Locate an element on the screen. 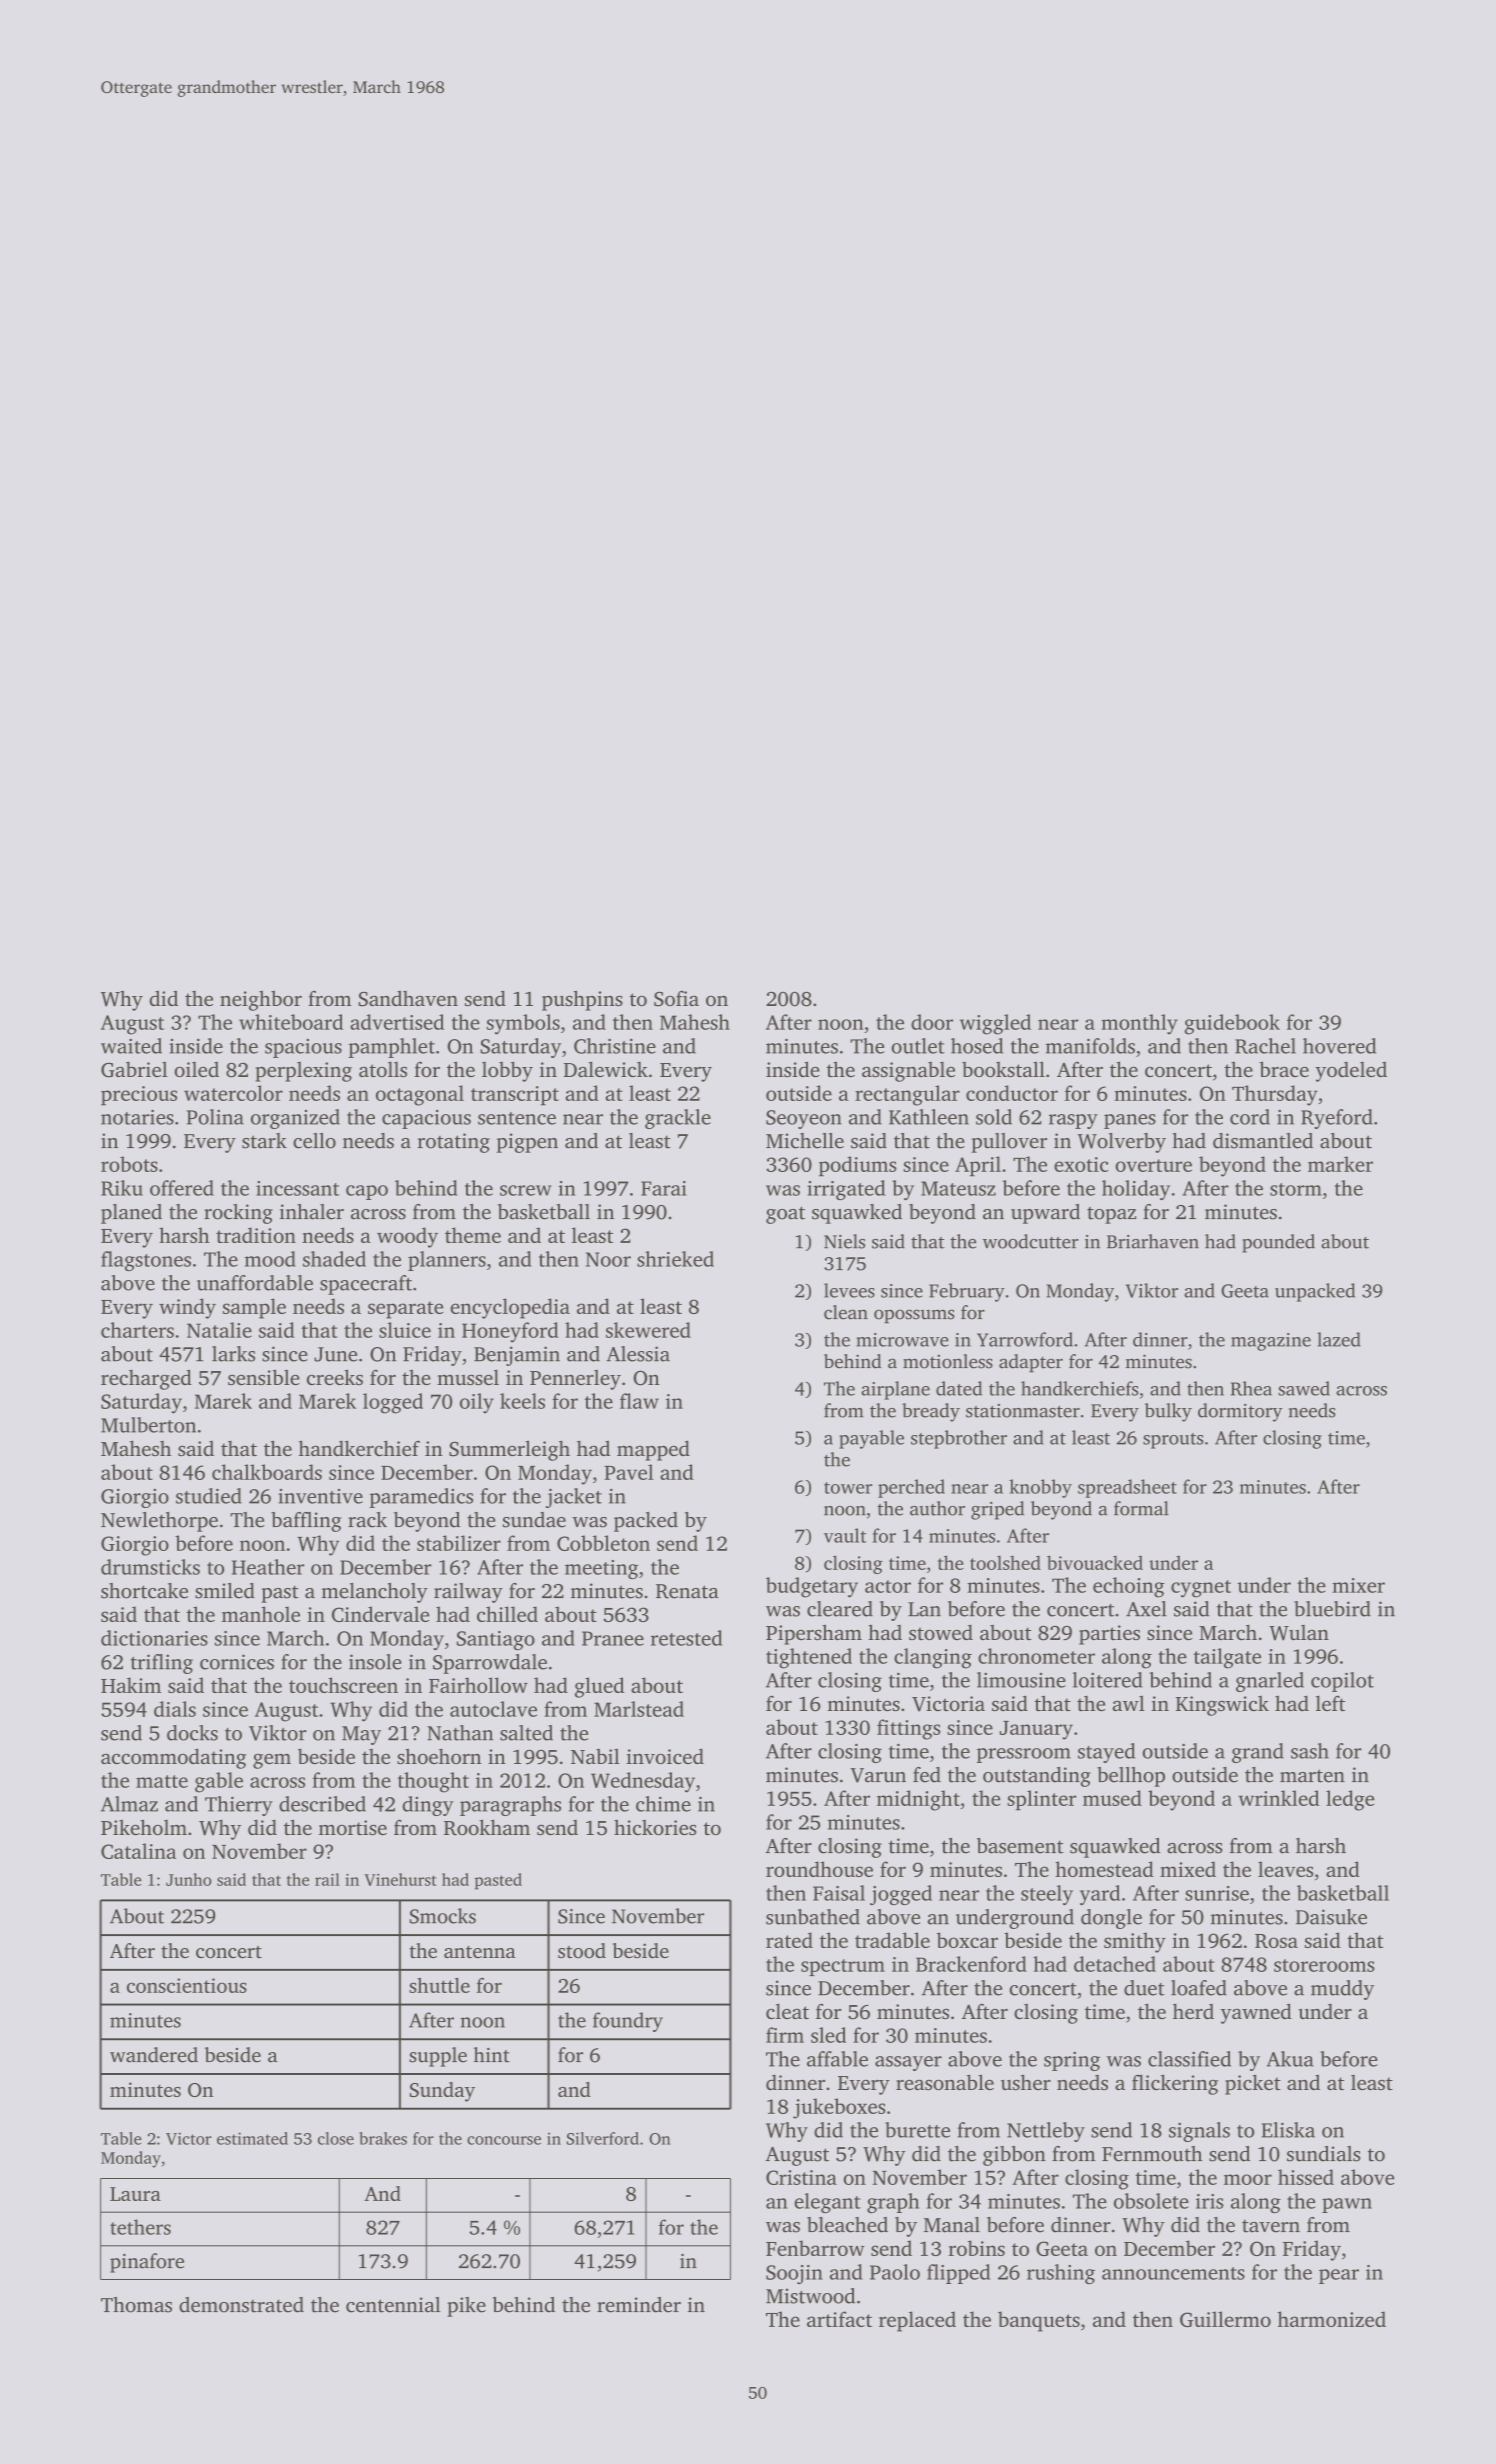 This screenshot has height=2464, width=1496. neighbor is located at coordinates (261, 1000).
